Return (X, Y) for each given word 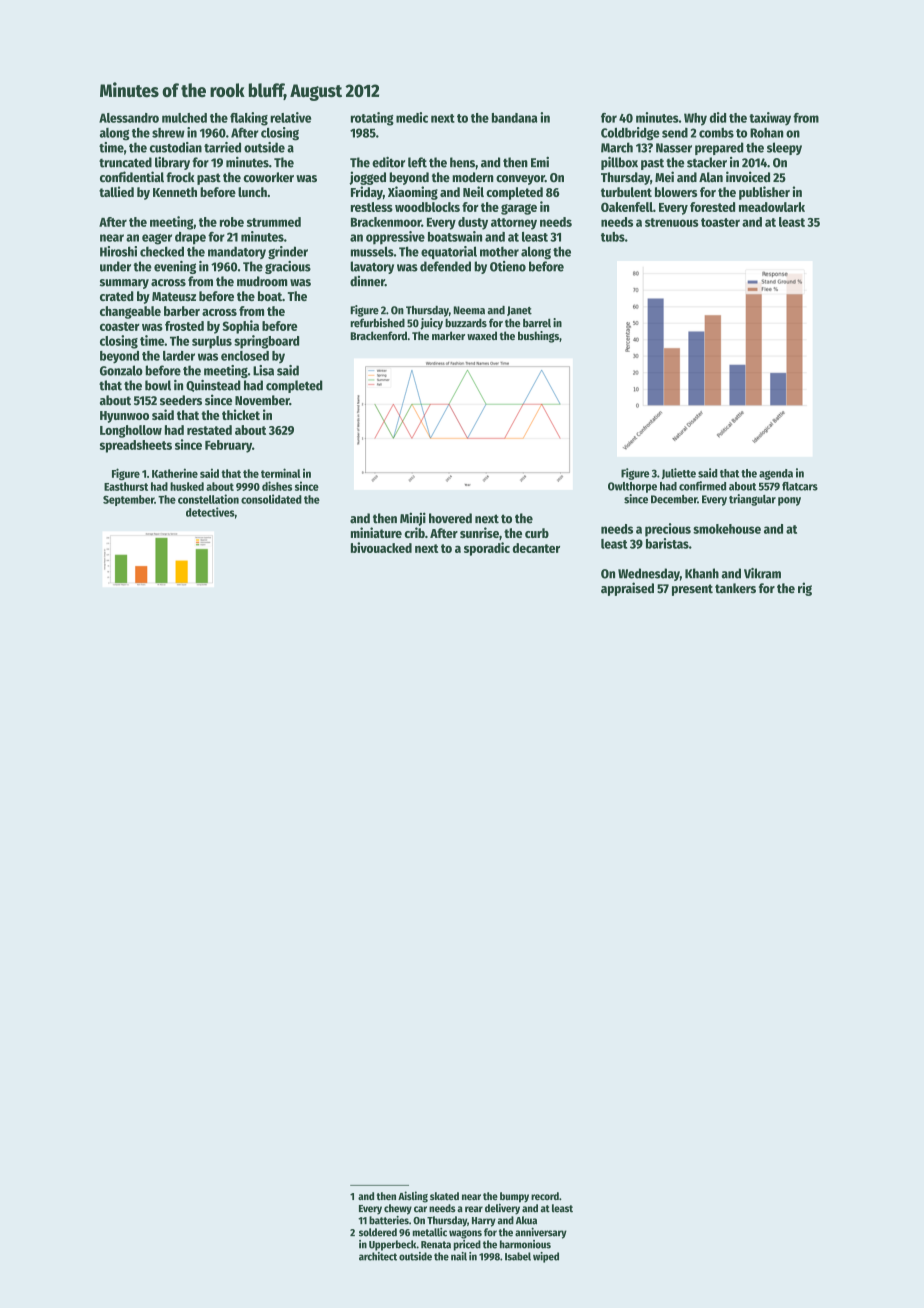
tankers (735, 588)
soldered (378, 1232)
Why (695, 119)
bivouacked (381, 547)
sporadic (487, 549)
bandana (515, 118)
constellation (208, 499)
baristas (667, 543)
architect (378, 1256)
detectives (210, 512)
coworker (268, 177)
